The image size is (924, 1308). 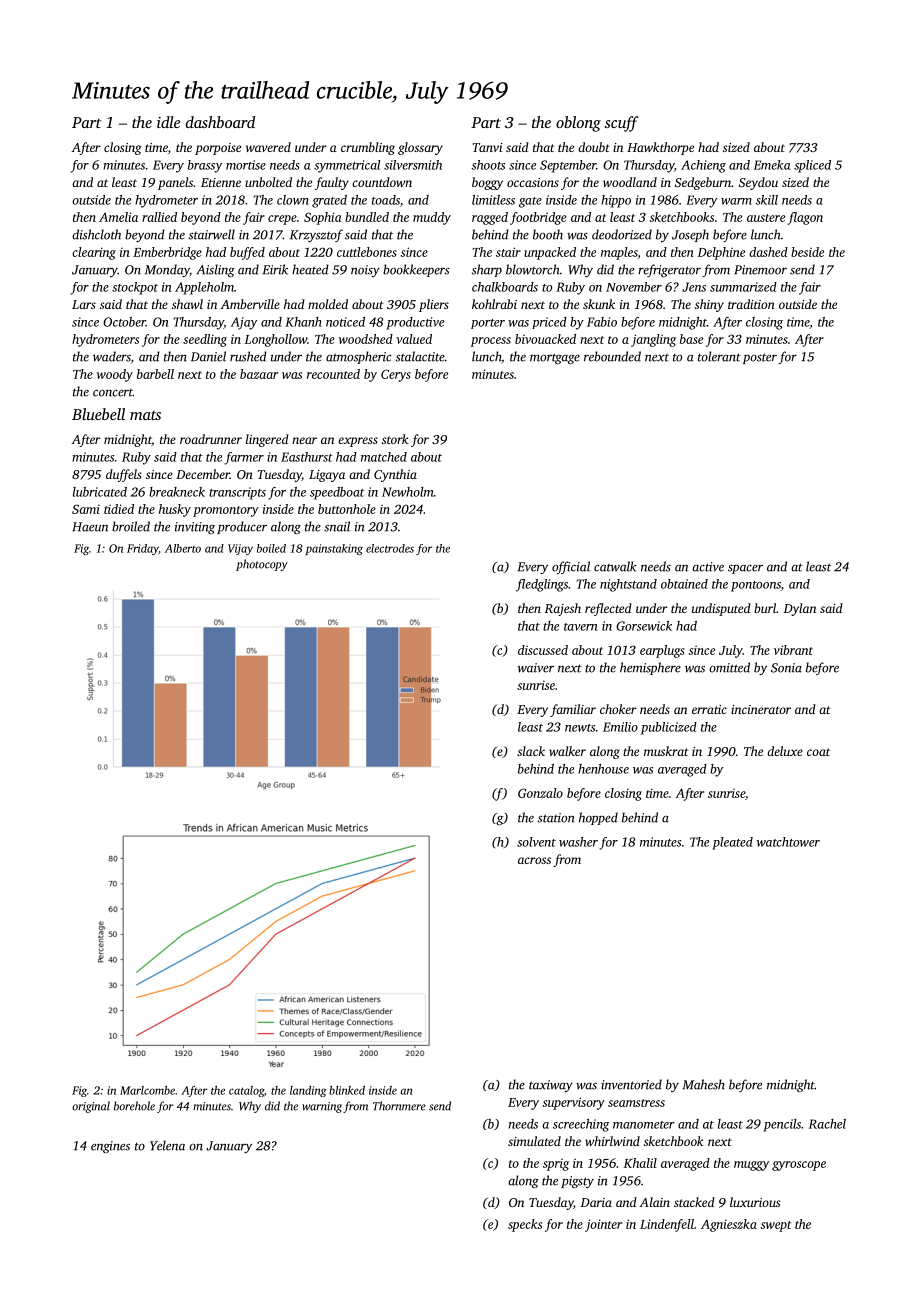 What do you see at coordinates (488, 324) in the page?
I see `porter` at bounding box center [488, 324].
